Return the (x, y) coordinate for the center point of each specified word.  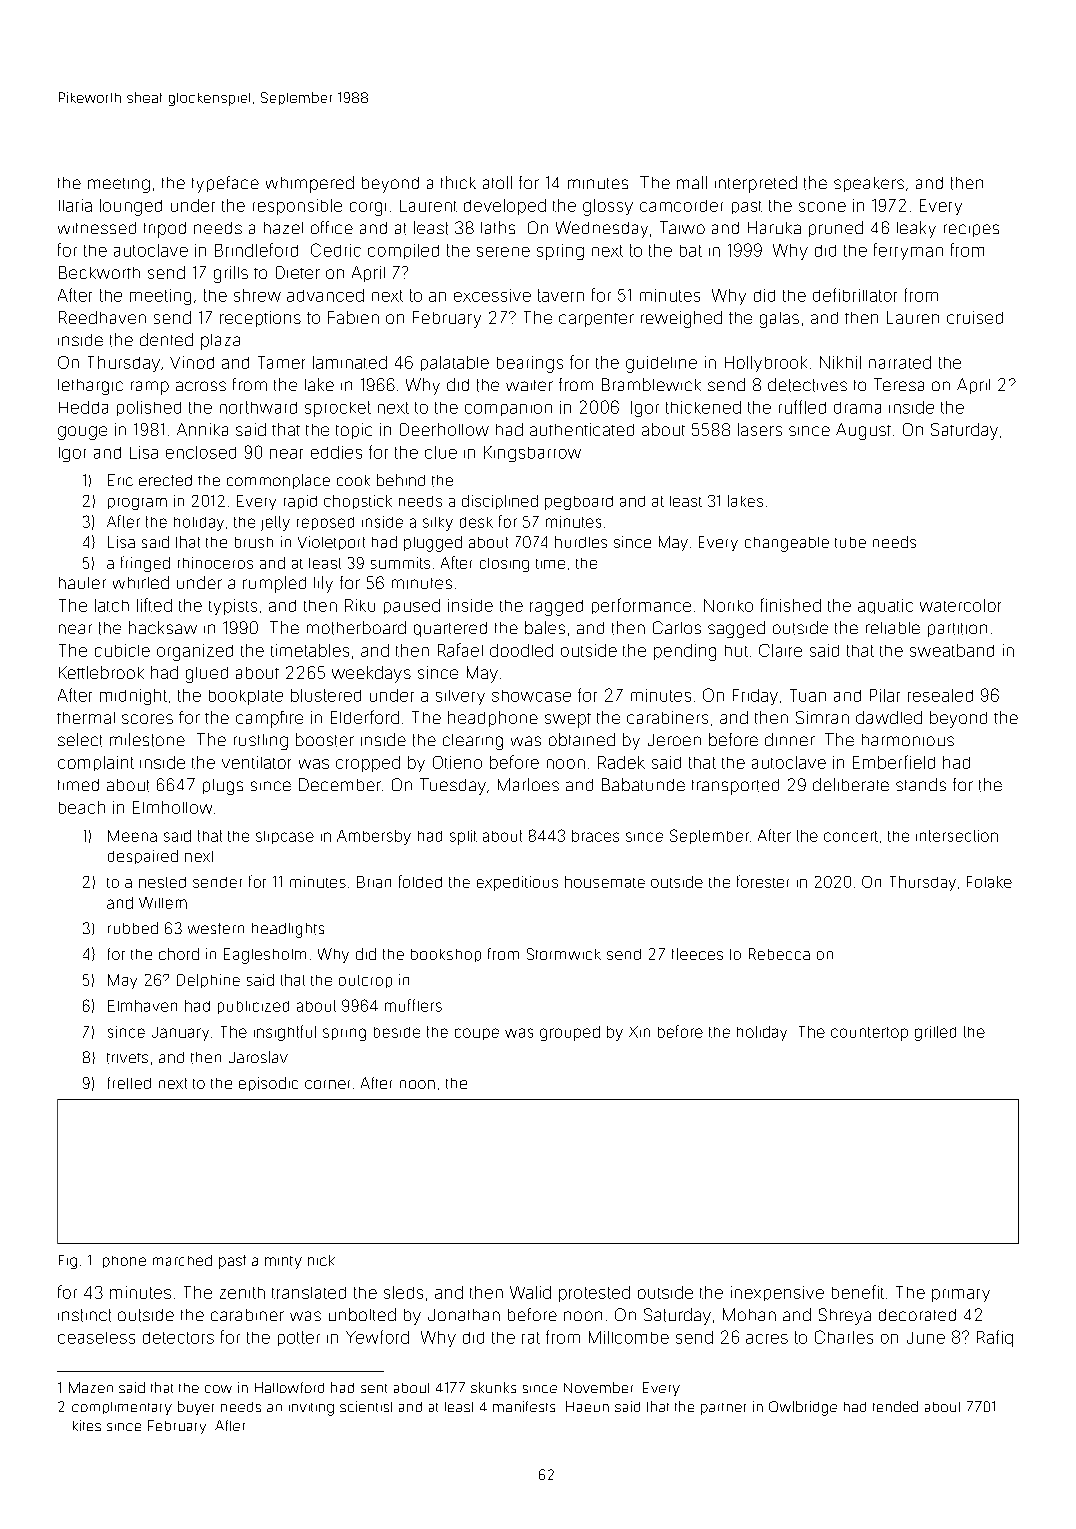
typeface (225, 184)
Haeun (587, 1406)
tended (895, 1406)
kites (87, 1425)
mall (692, 182)
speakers (869, 184)
